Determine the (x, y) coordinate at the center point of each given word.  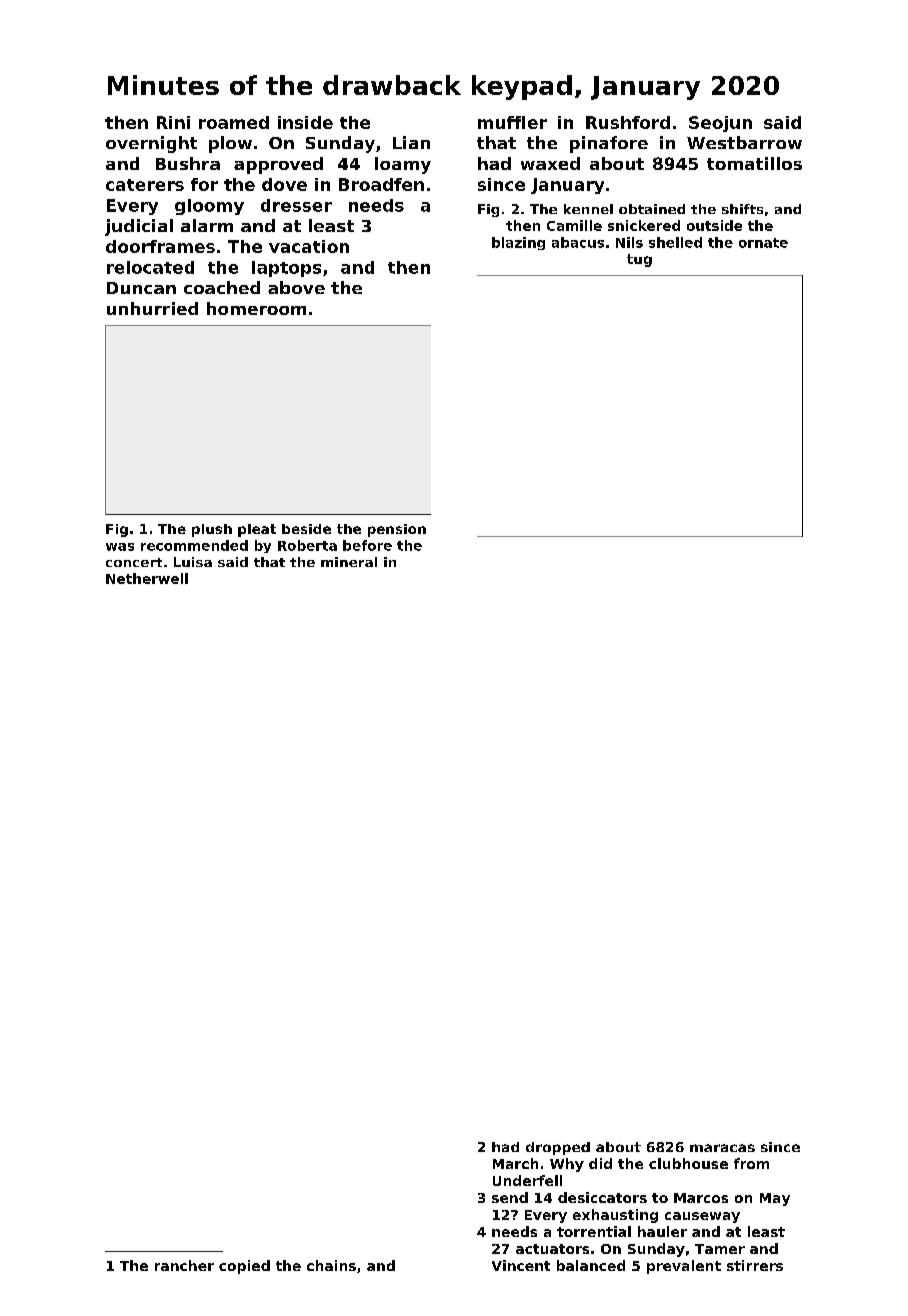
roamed (234, 122)
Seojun (720, 124)
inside (305, 122)
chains (331, 1265)
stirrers (755, 1265)
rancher (184, 1265)
